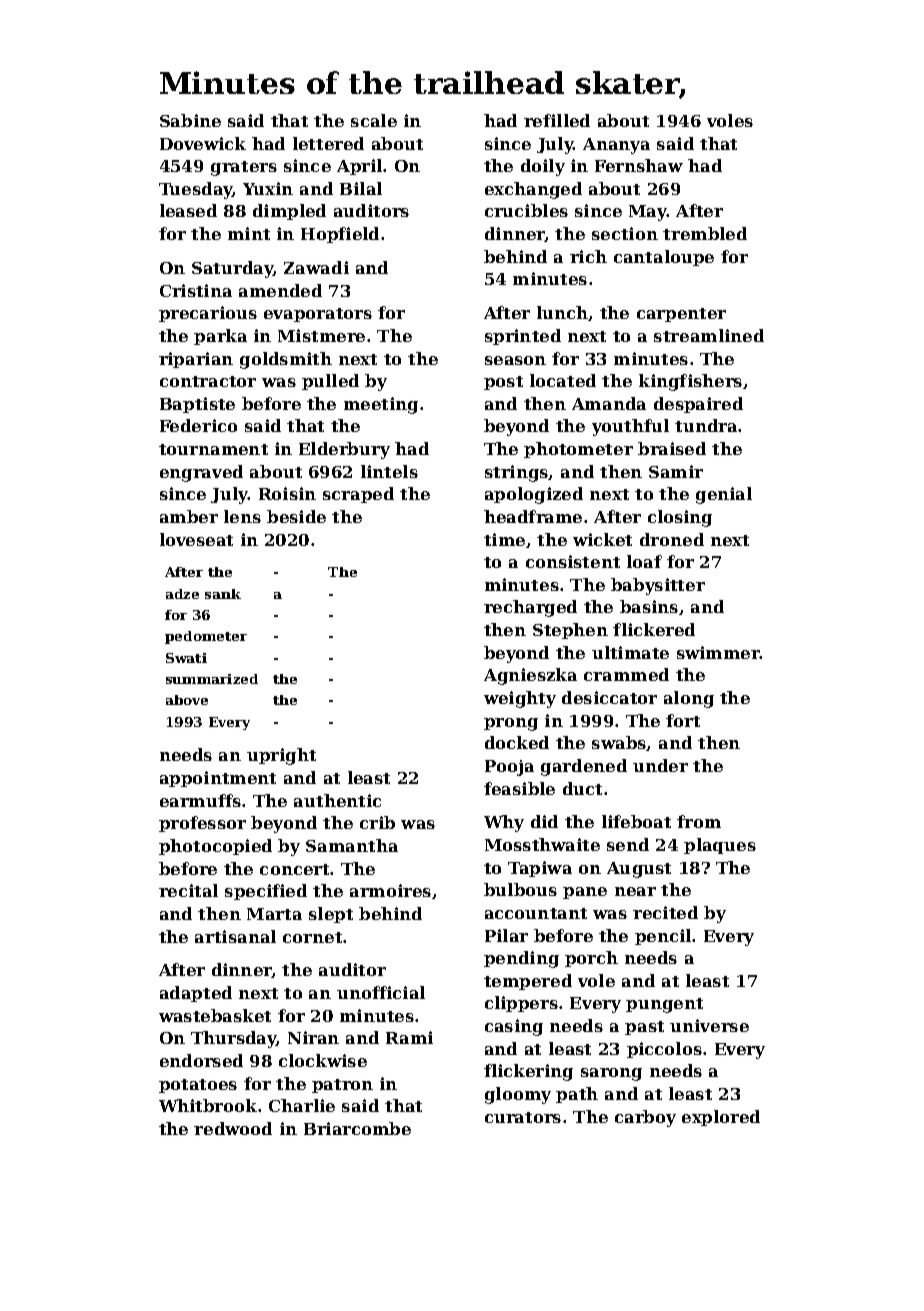 The height and width of the screenshot is (1311, 924). Describe the element at coordinates (578, 450) in the screenshot. I see `photometer` at that location.
